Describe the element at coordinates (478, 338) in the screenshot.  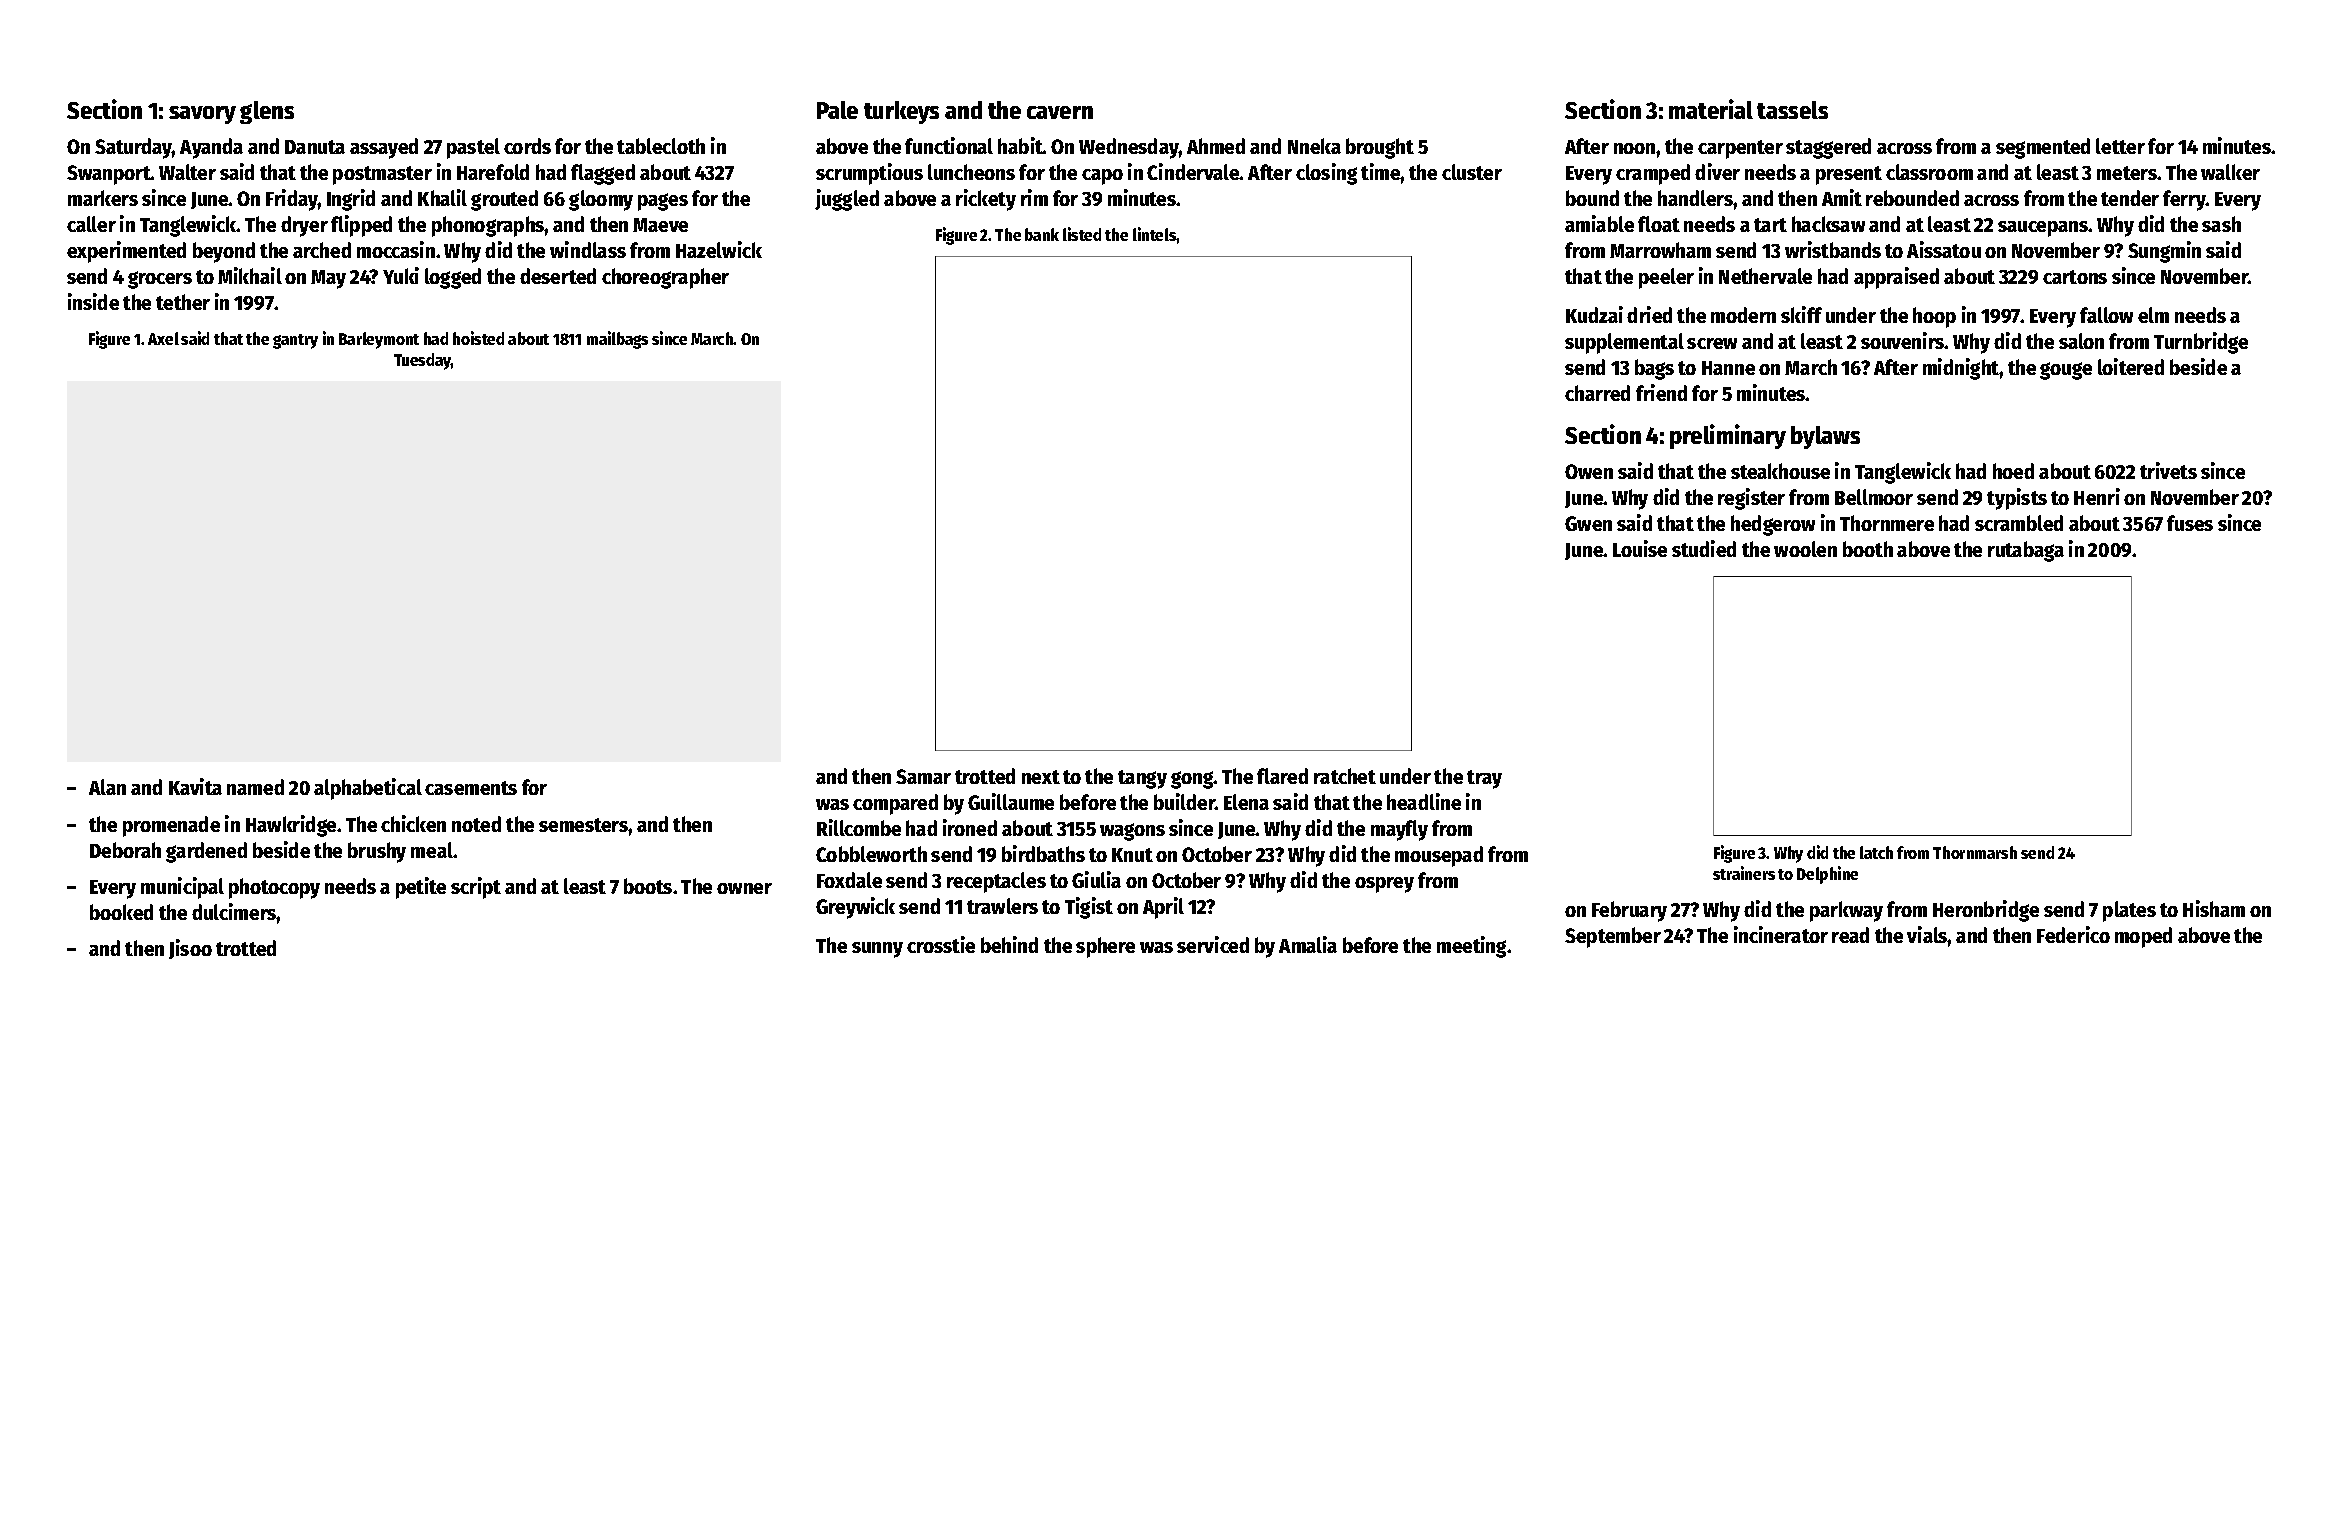
I see `hoisted` at that location.
